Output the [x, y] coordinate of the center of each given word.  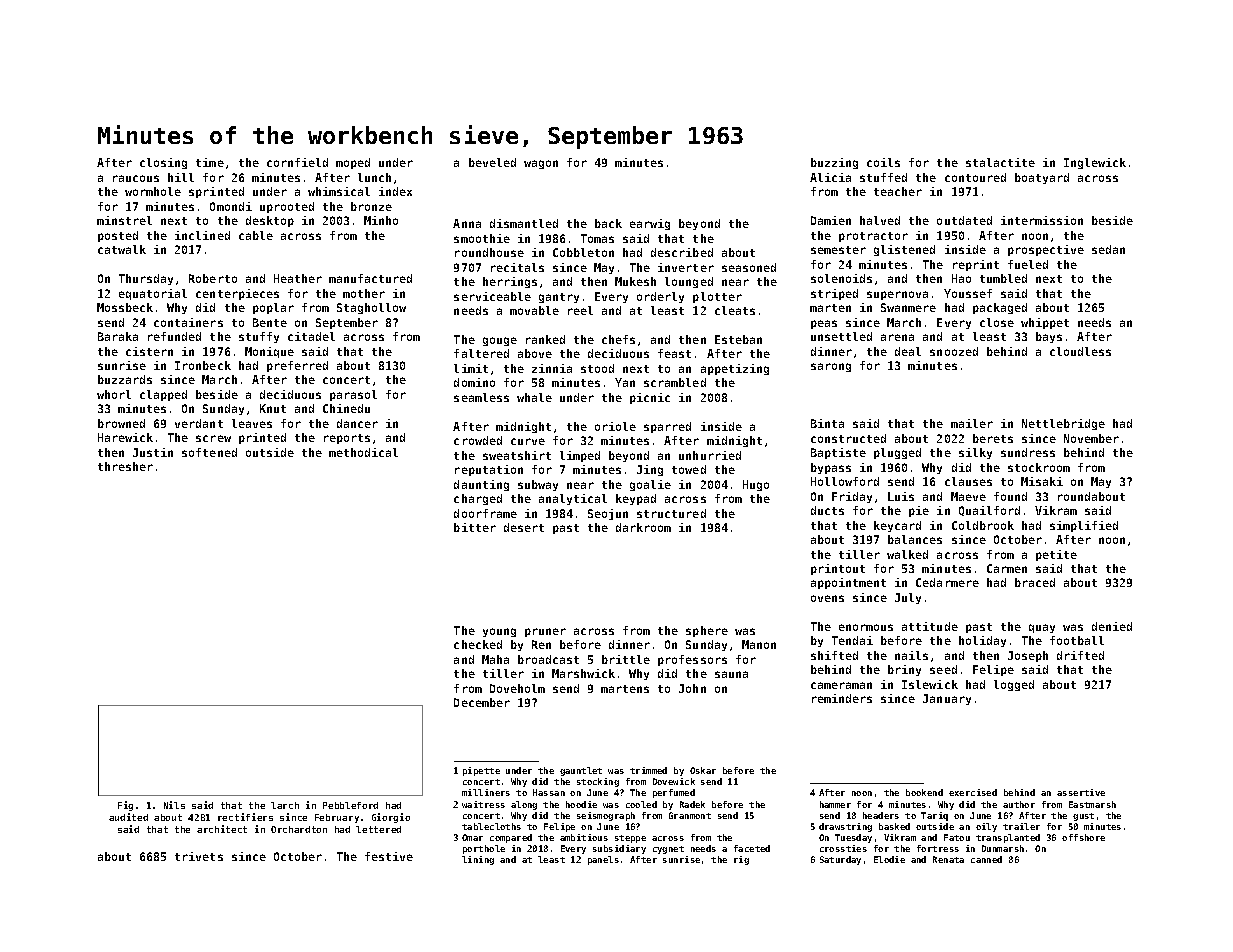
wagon [541, 164]
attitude [930, 626]
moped [353, 163]
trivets [199, 856]
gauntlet [581, 771]
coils [883, 162]
